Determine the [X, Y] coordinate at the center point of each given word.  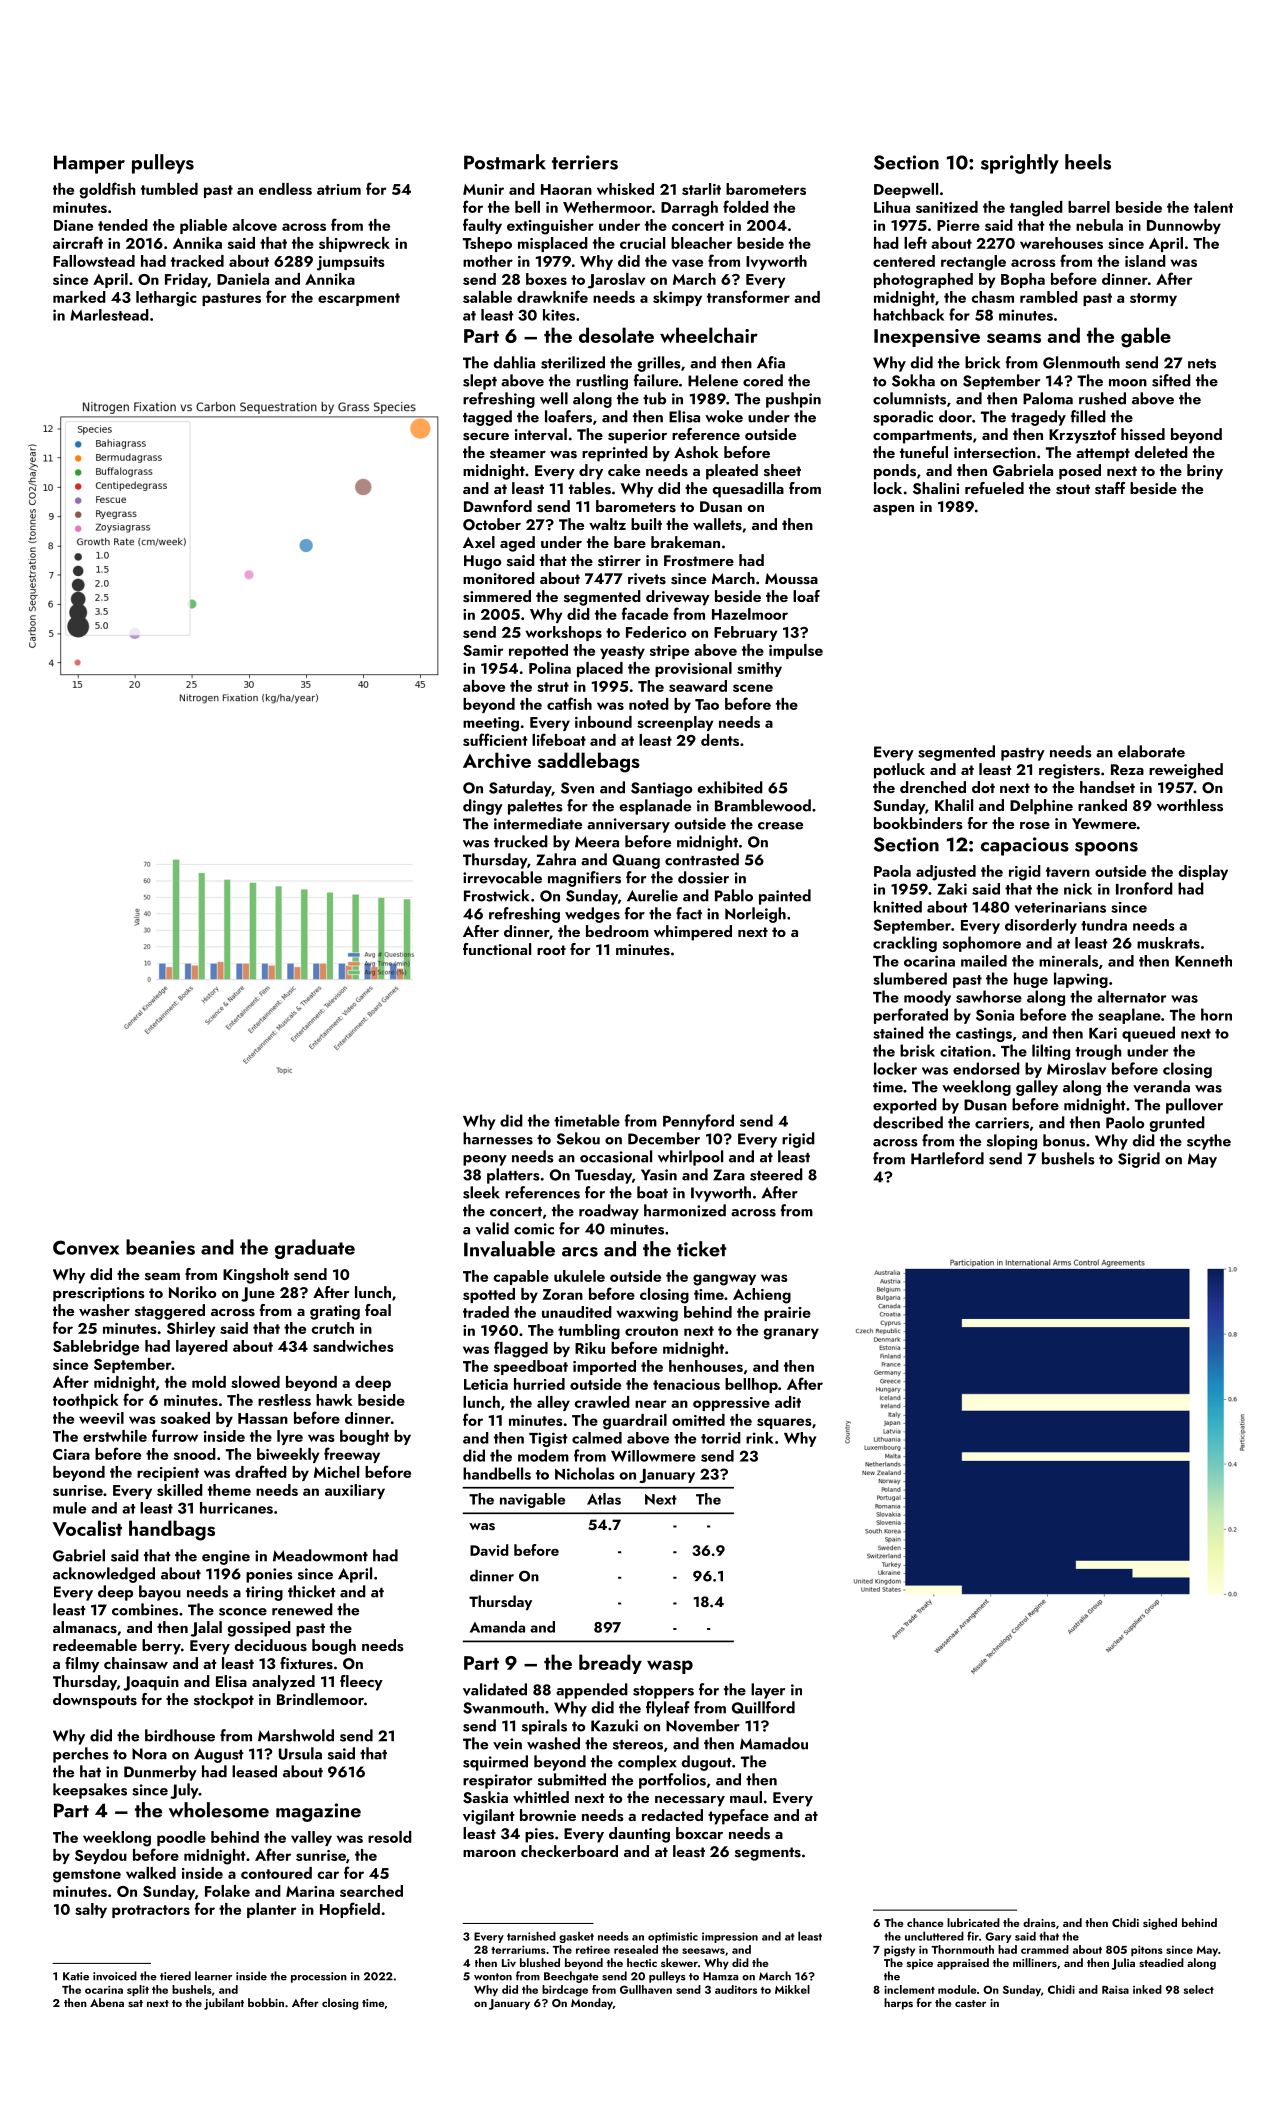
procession [319, 1977]
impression [730, 1937]
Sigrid [1139, 1160]
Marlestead [109, 315]
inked [1147, 1989]
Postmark [505, 162]
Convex [86, 1247]
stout [1073, 489]
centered [904, 261]
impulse [796, 651]
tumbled [169, 189]
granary [791, 1334]
